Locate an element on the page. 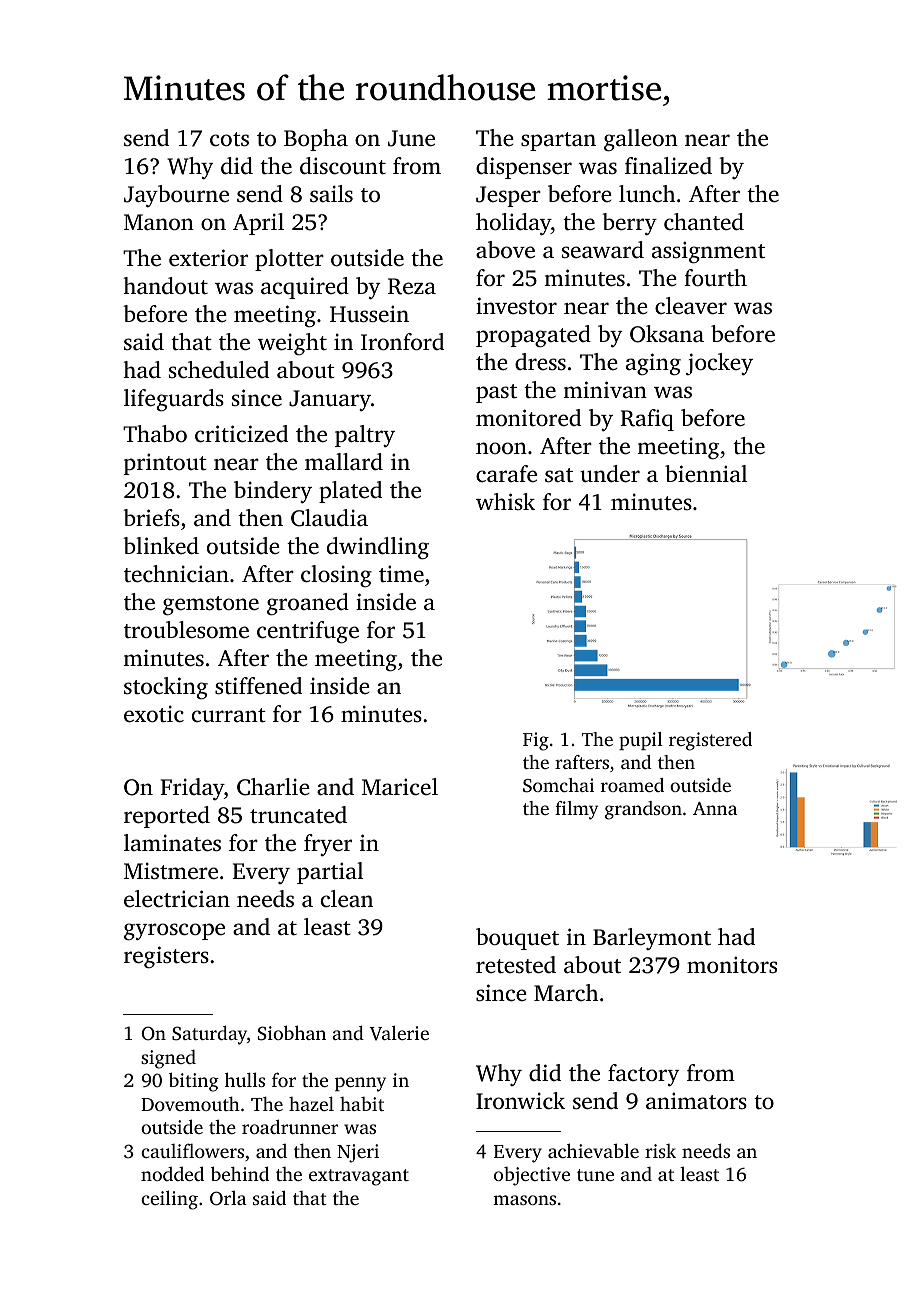 Image resolution: width=924 pixels, height=1311 pixels. centrifuge is located at coordinates (308, 632).
